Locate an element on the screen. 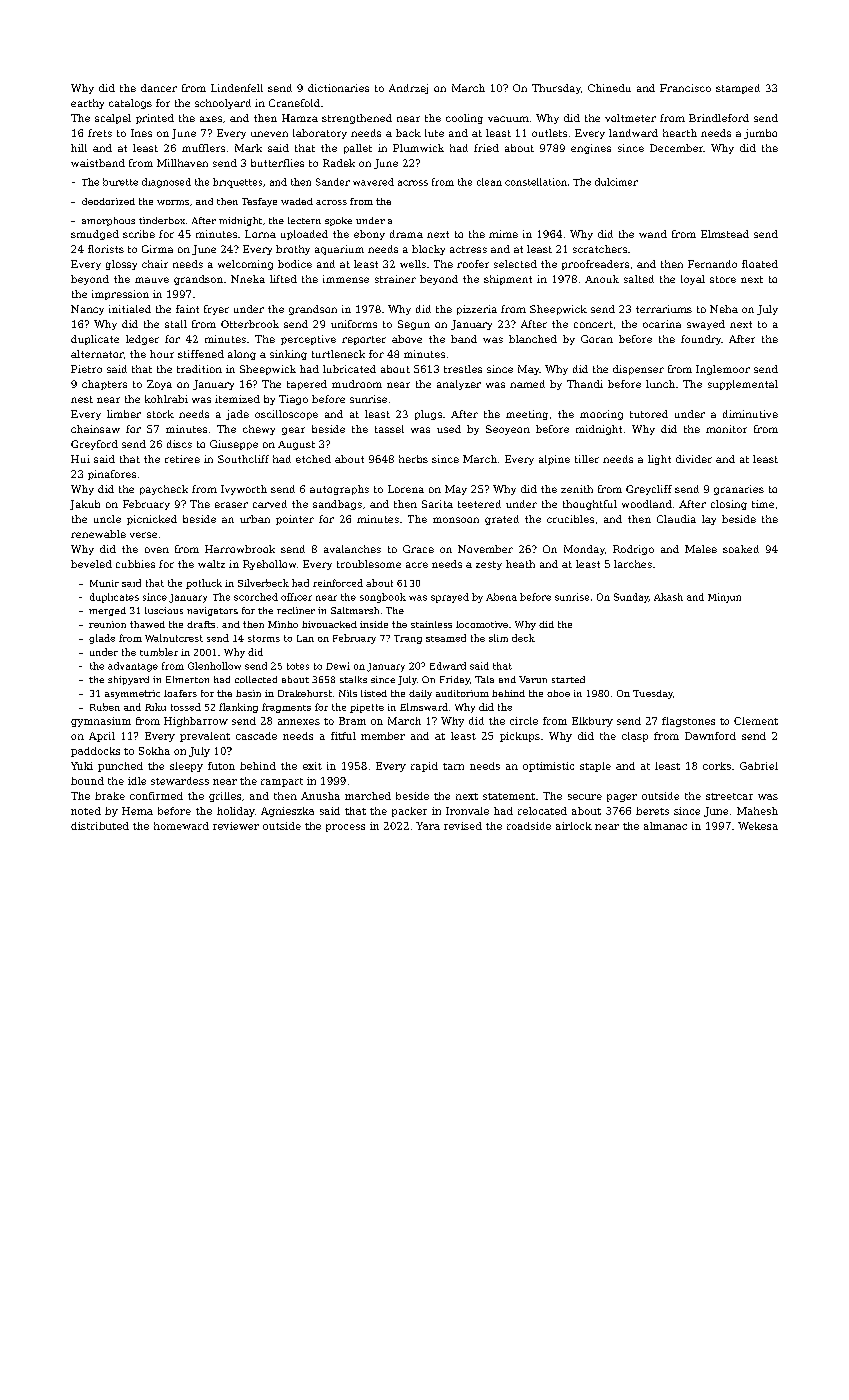 This screenshot has height=1400, width=849. Lorena is located at coordinates (406, 489).
